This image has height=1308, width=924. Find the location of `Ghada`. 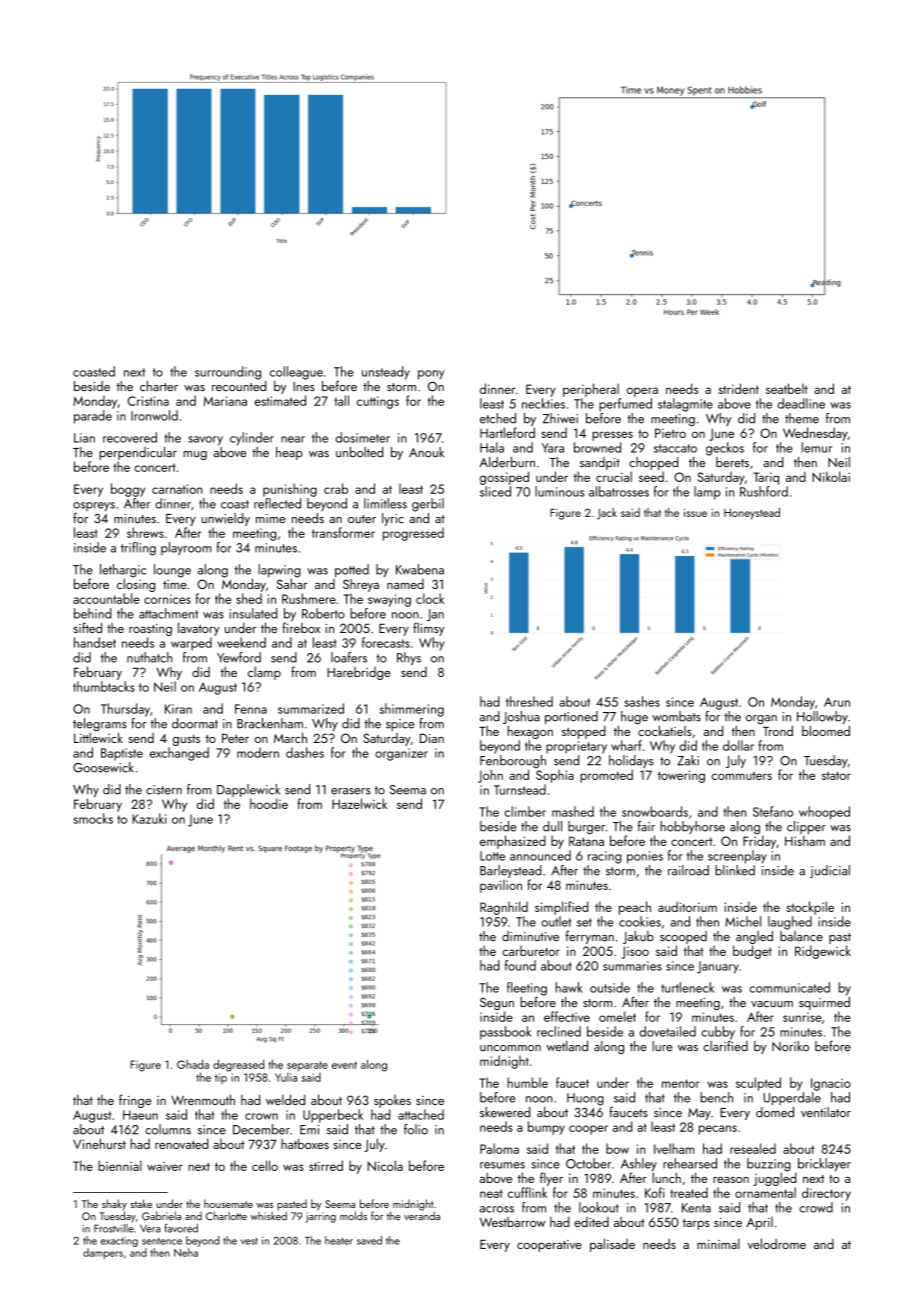

Ghada is located at coordinates (193, 1064).
